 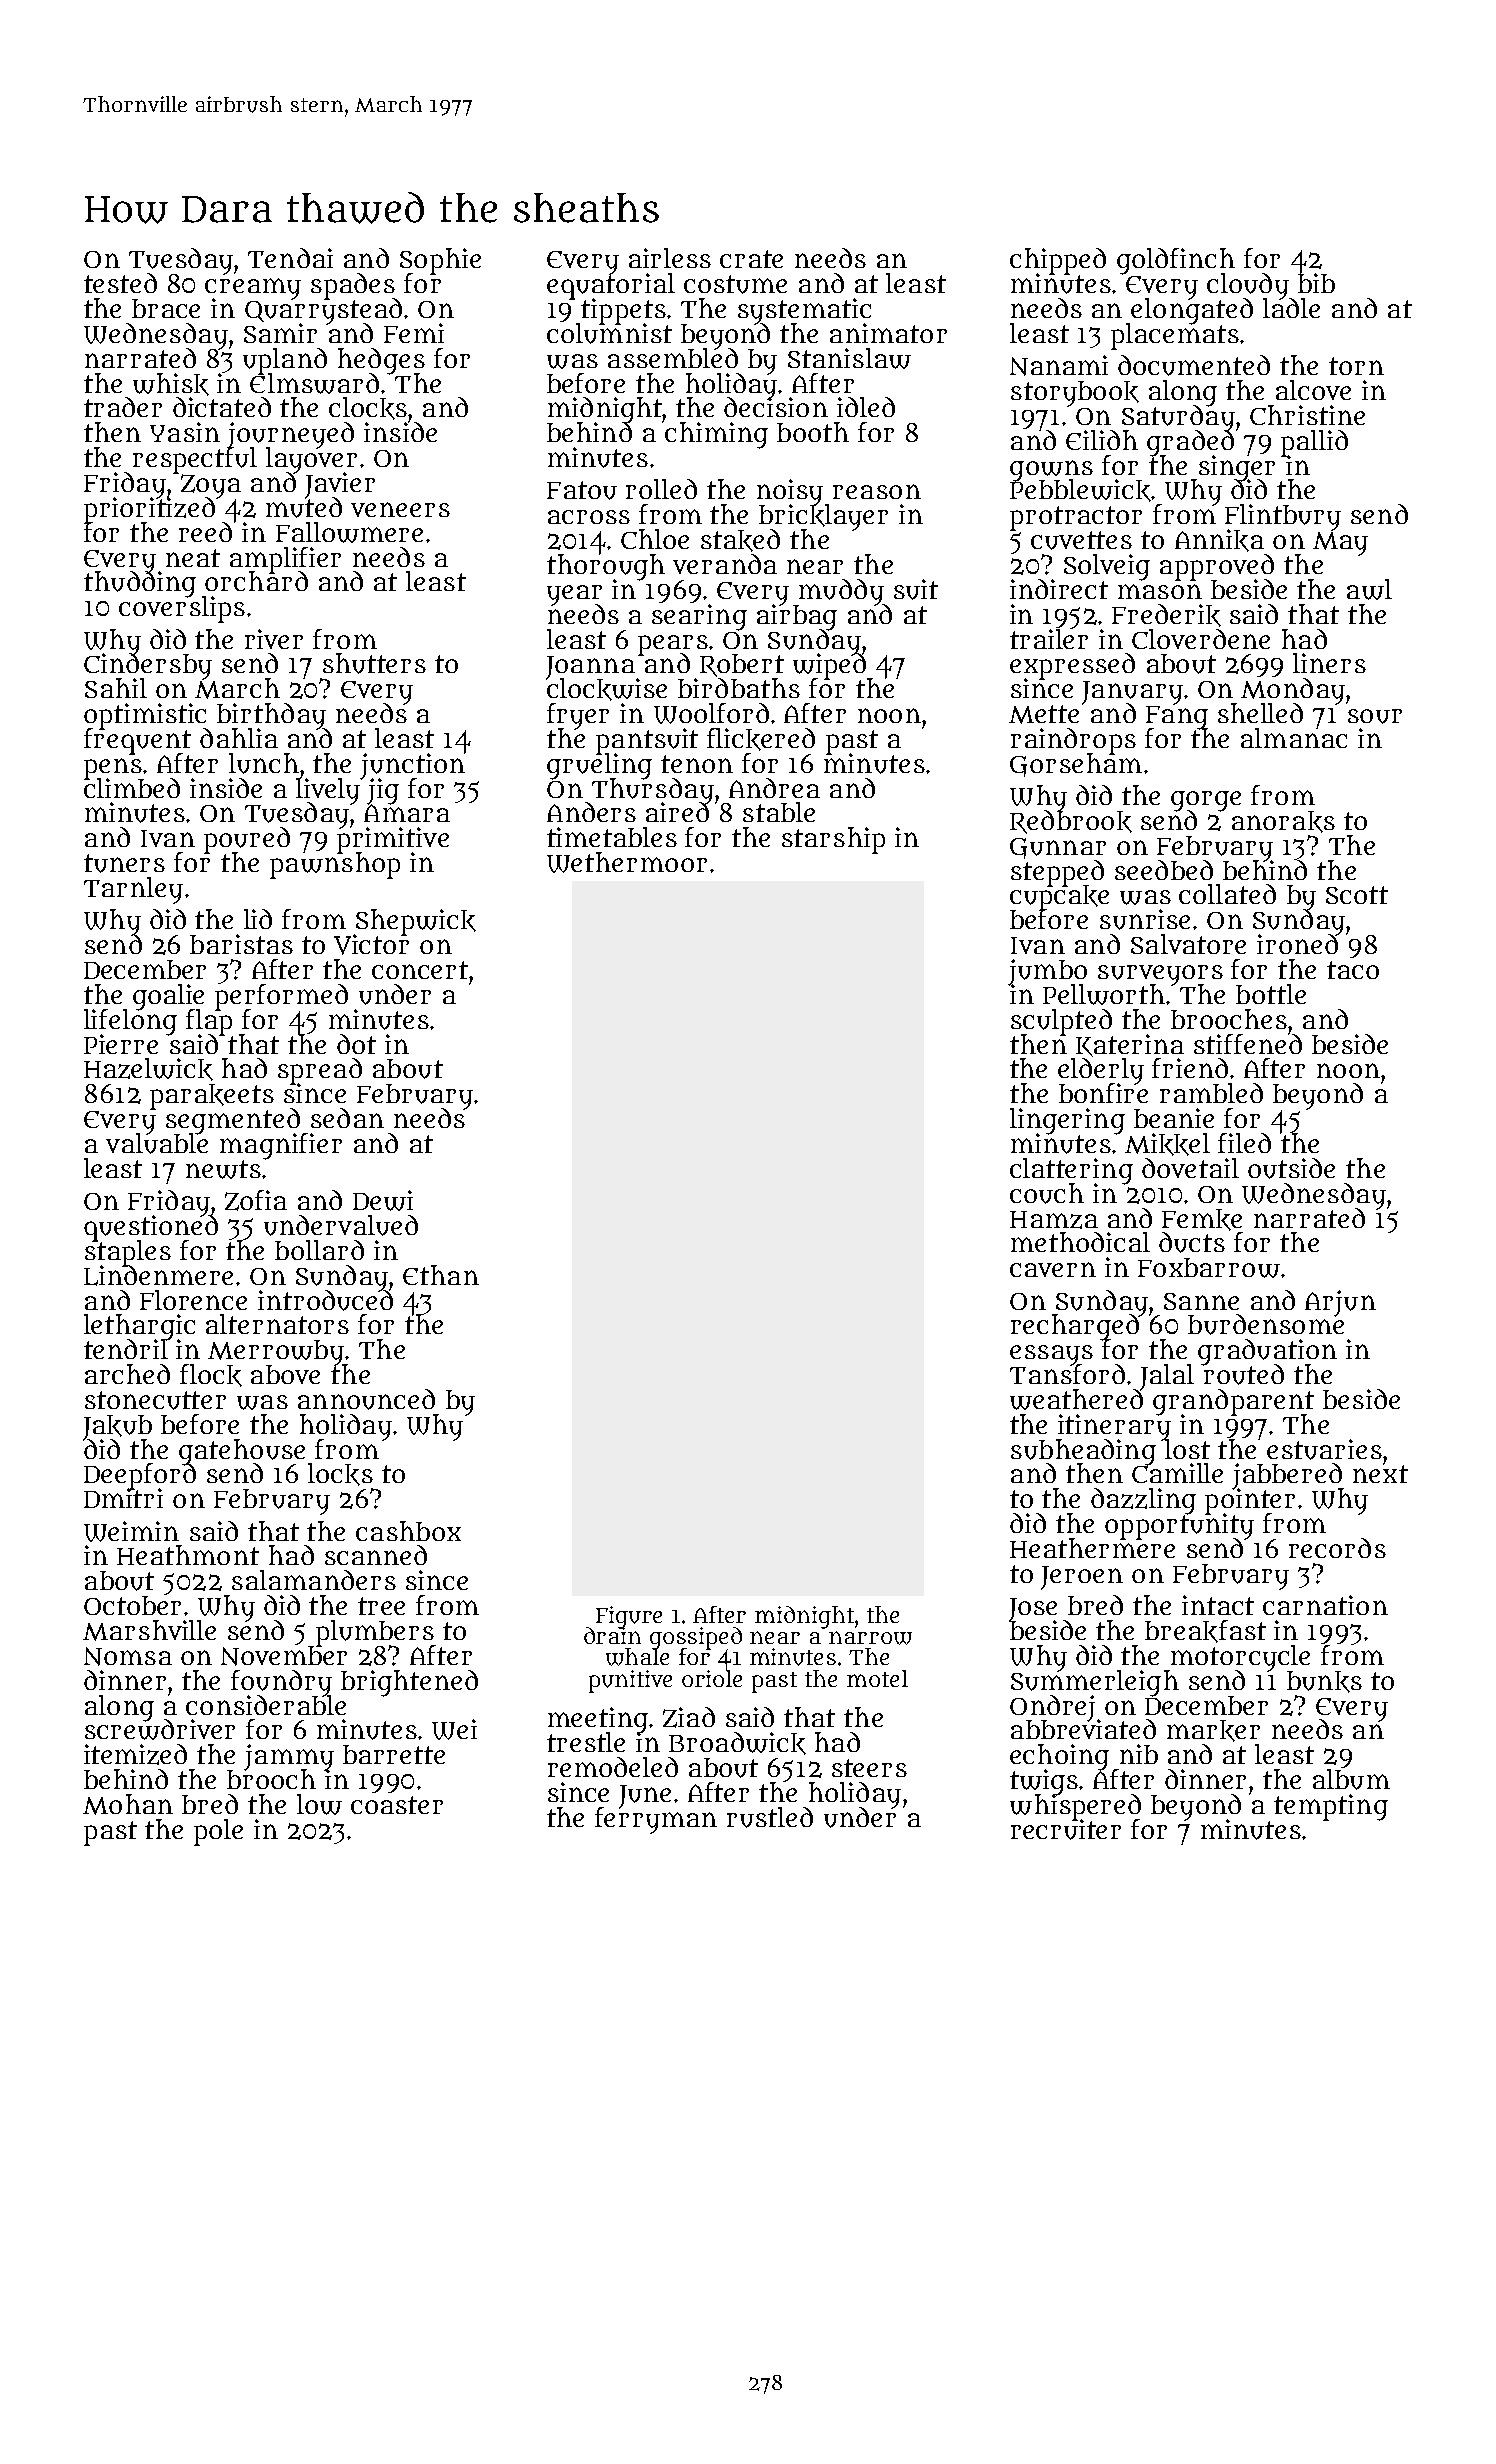 I want to click on equatorial, so click(x=611, y=286).
